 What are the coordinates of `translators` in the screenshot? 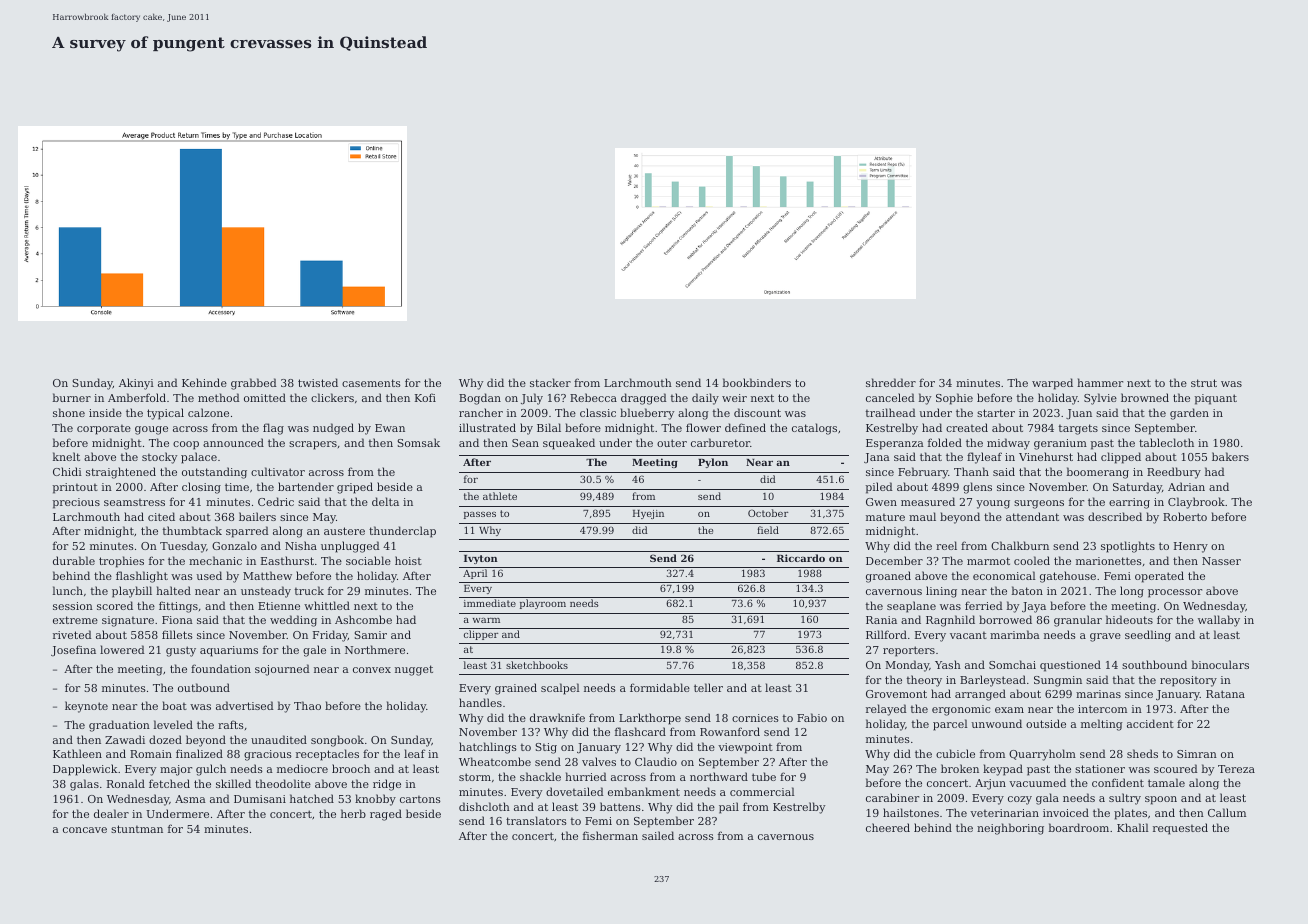 It's located at (536, 820).
